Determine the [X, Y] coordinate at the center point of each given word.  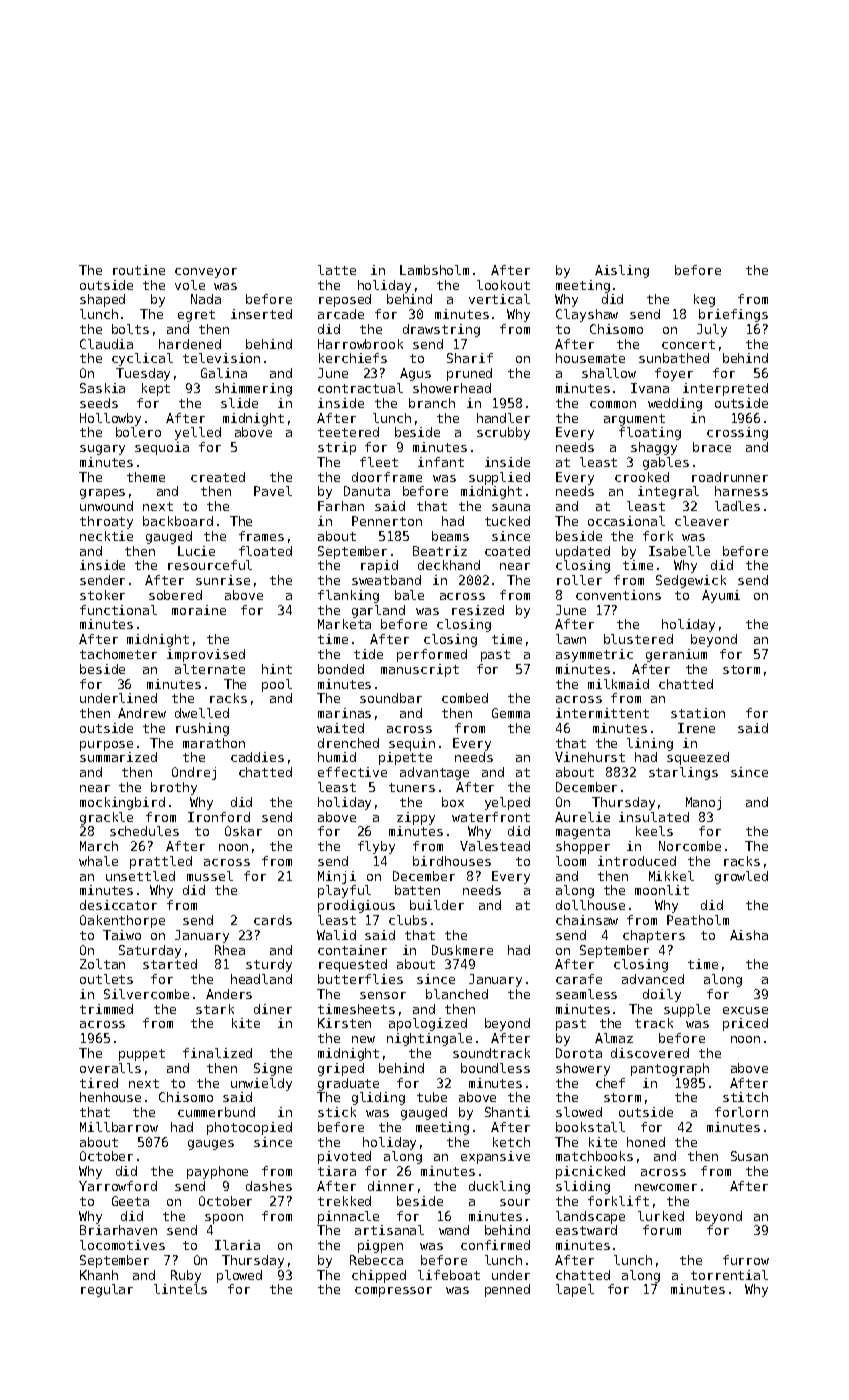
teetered [348, 432]
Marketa [344, 624]
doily [662, 995]
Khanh [99, 1275]
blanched [457, 994]
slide [239, 403]
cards [273, 920]
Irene [696, 728]
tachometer [118, 654]
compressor [393, 1292]
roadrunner [730, 477]
